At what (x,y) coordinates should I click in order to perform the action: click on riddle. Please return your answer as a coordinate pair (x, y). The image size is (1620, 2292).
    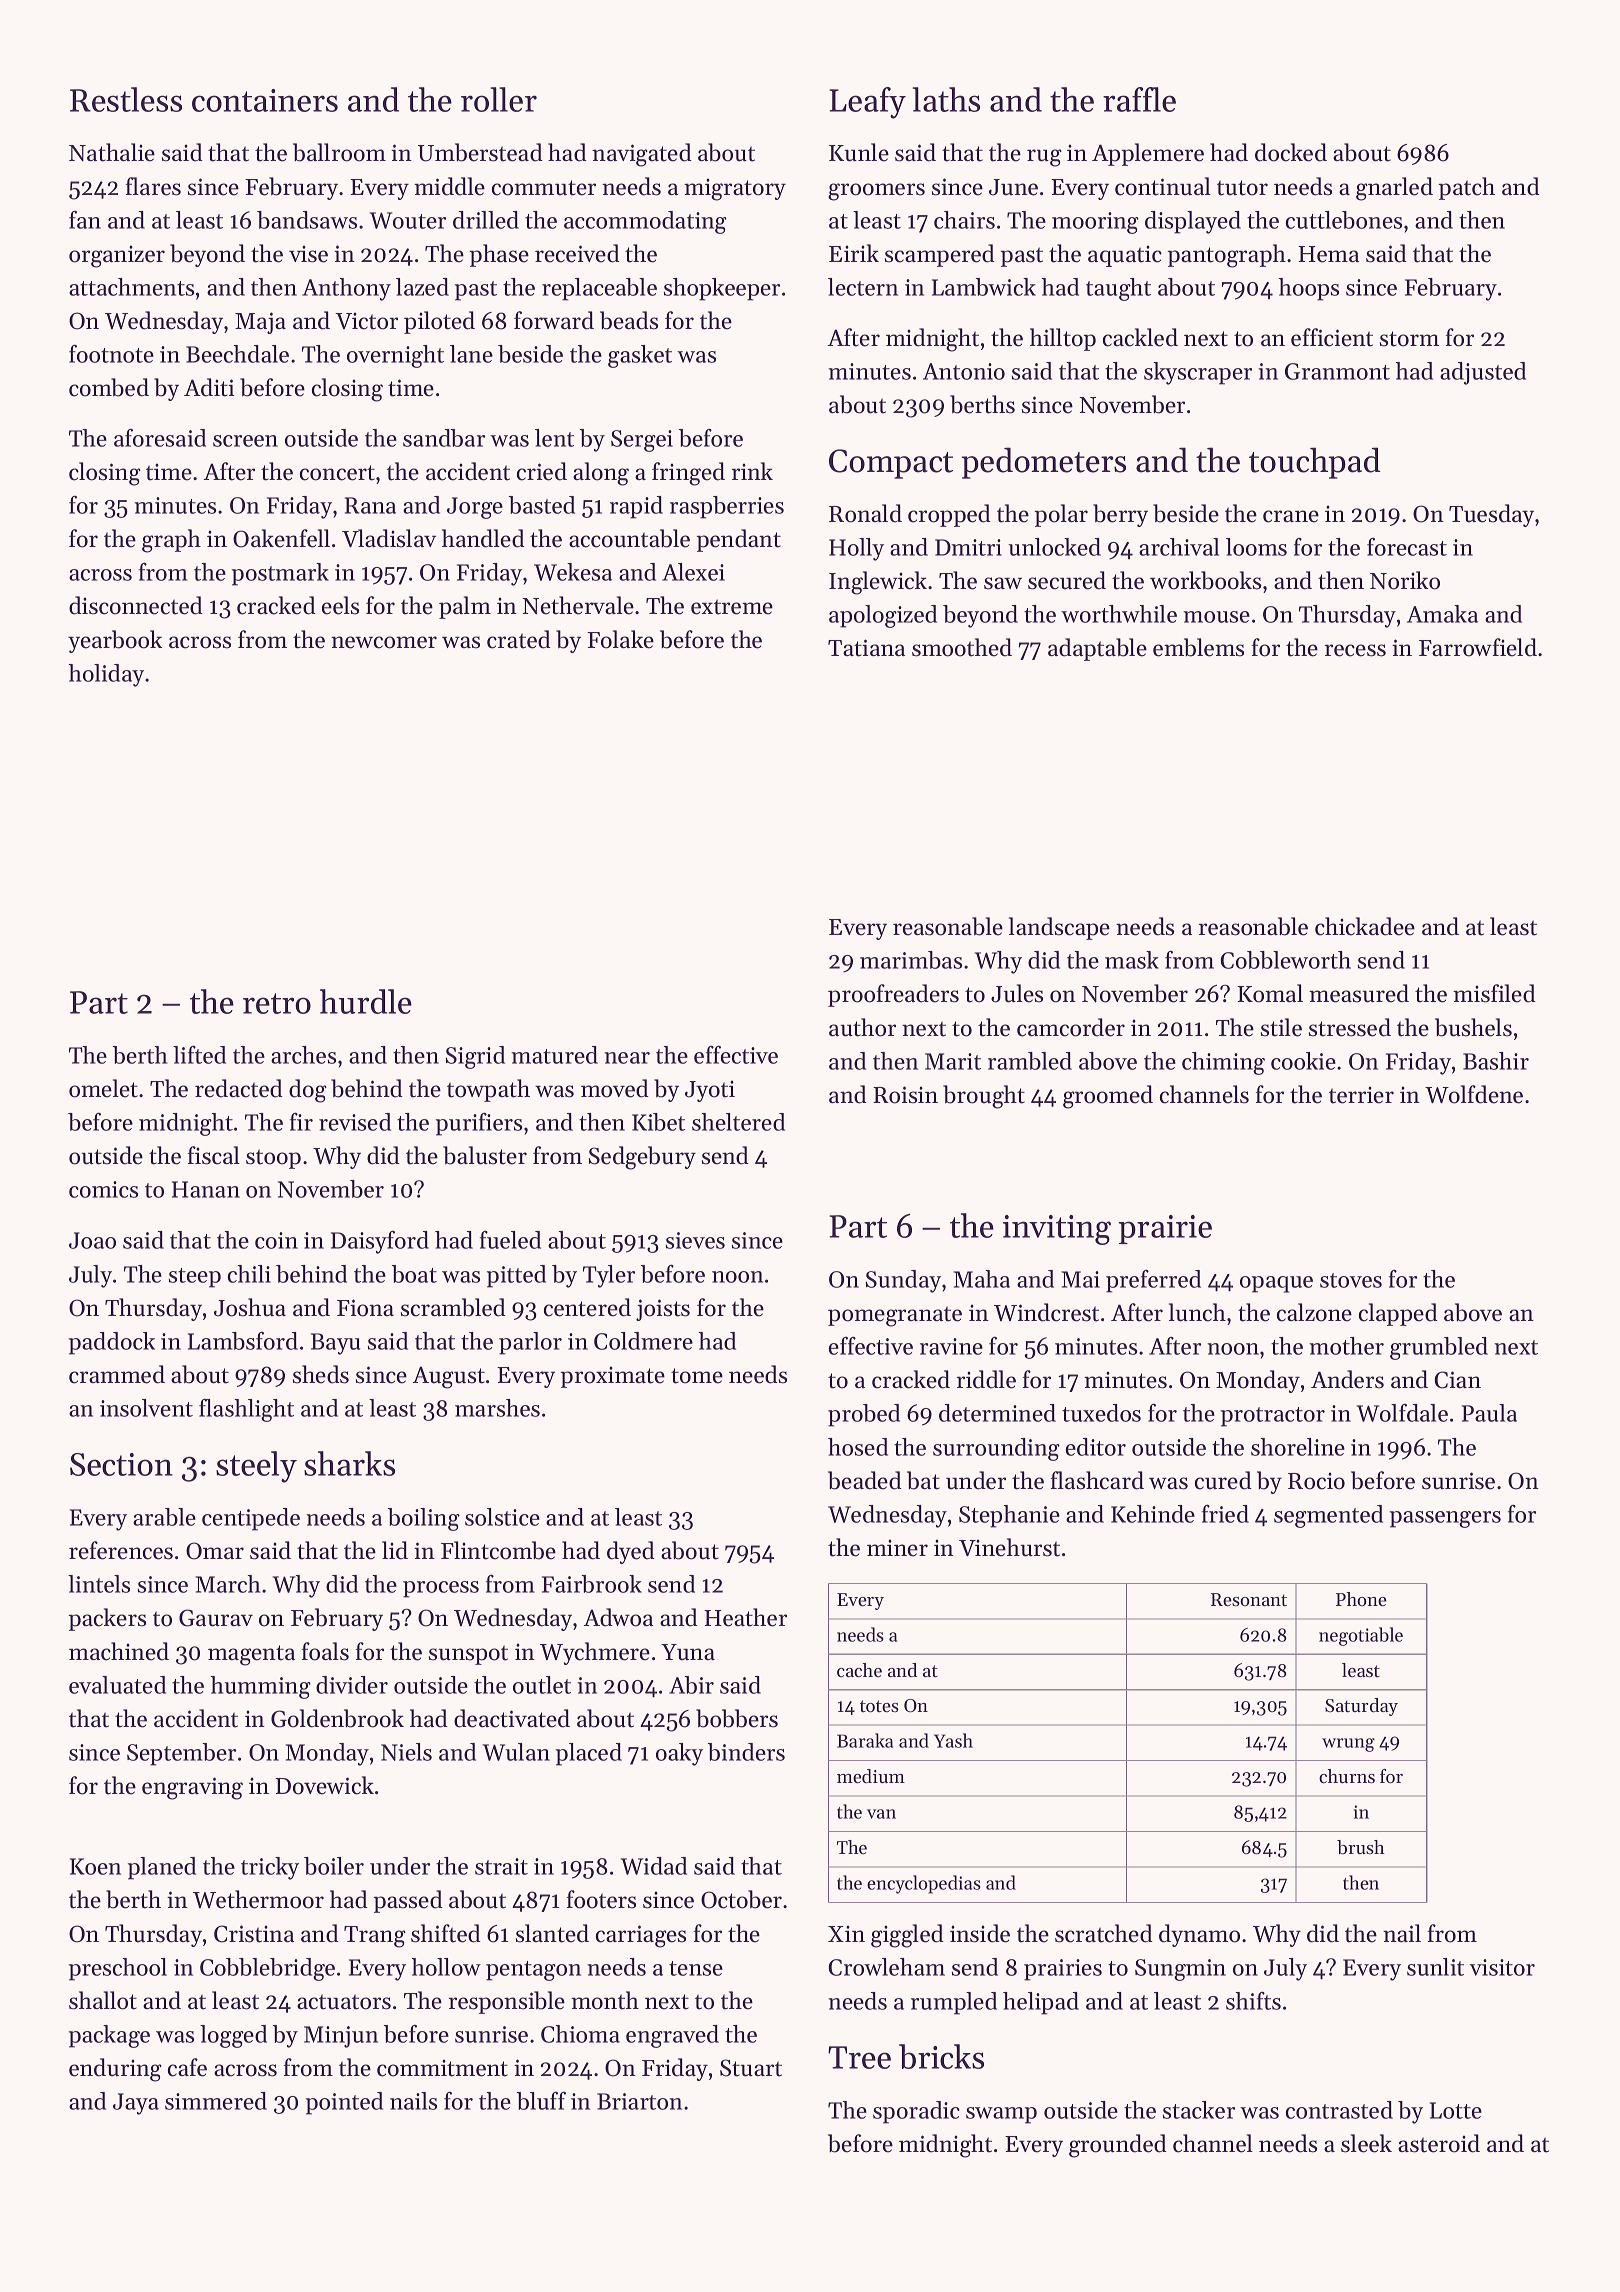
    Looking at the image, I should click on (986, 1379).
